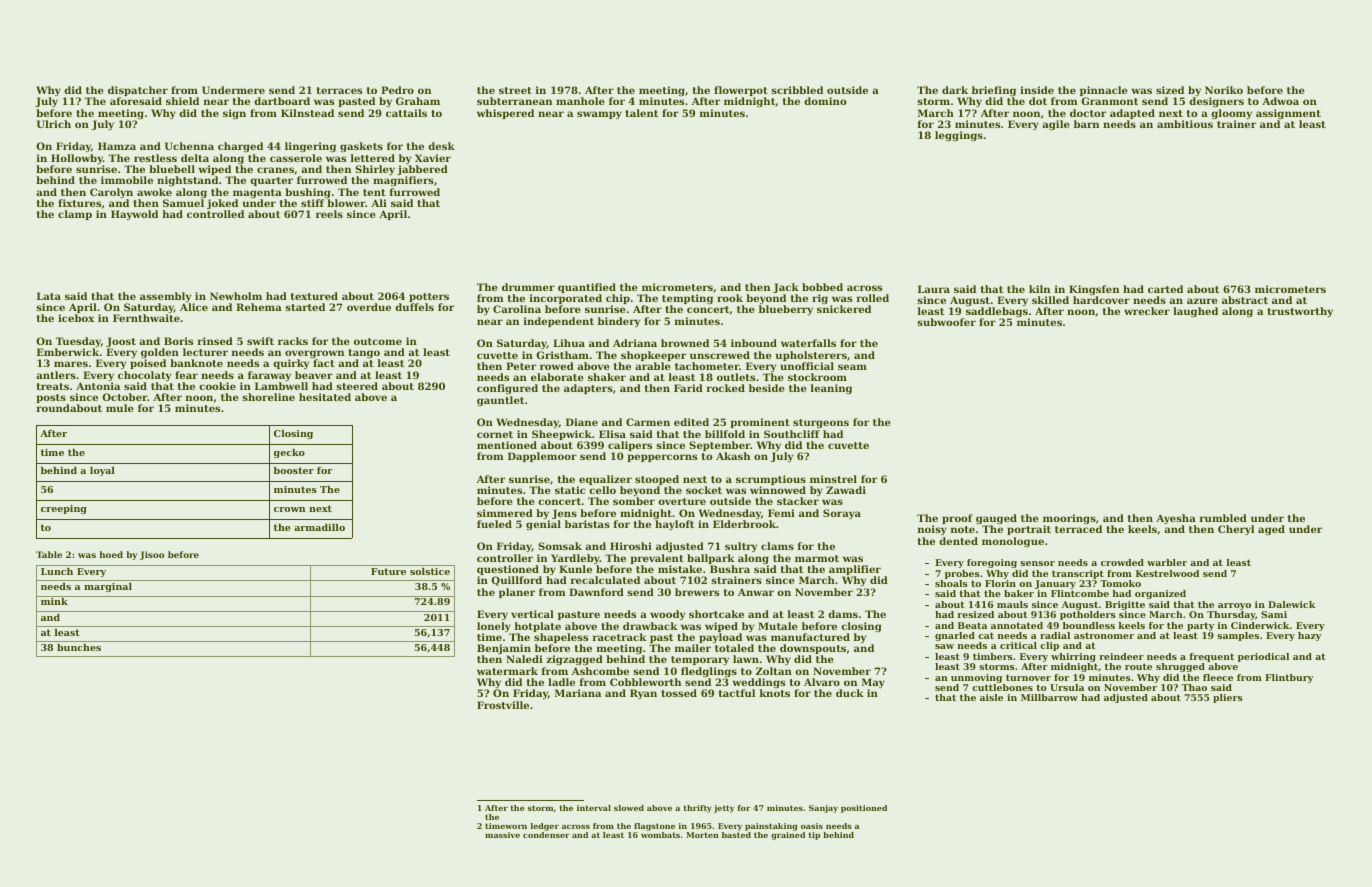 The image size is (1372, 887). Describe the element at coordinates (951, 583) in the screenshot. I see `shoals` at that location.
